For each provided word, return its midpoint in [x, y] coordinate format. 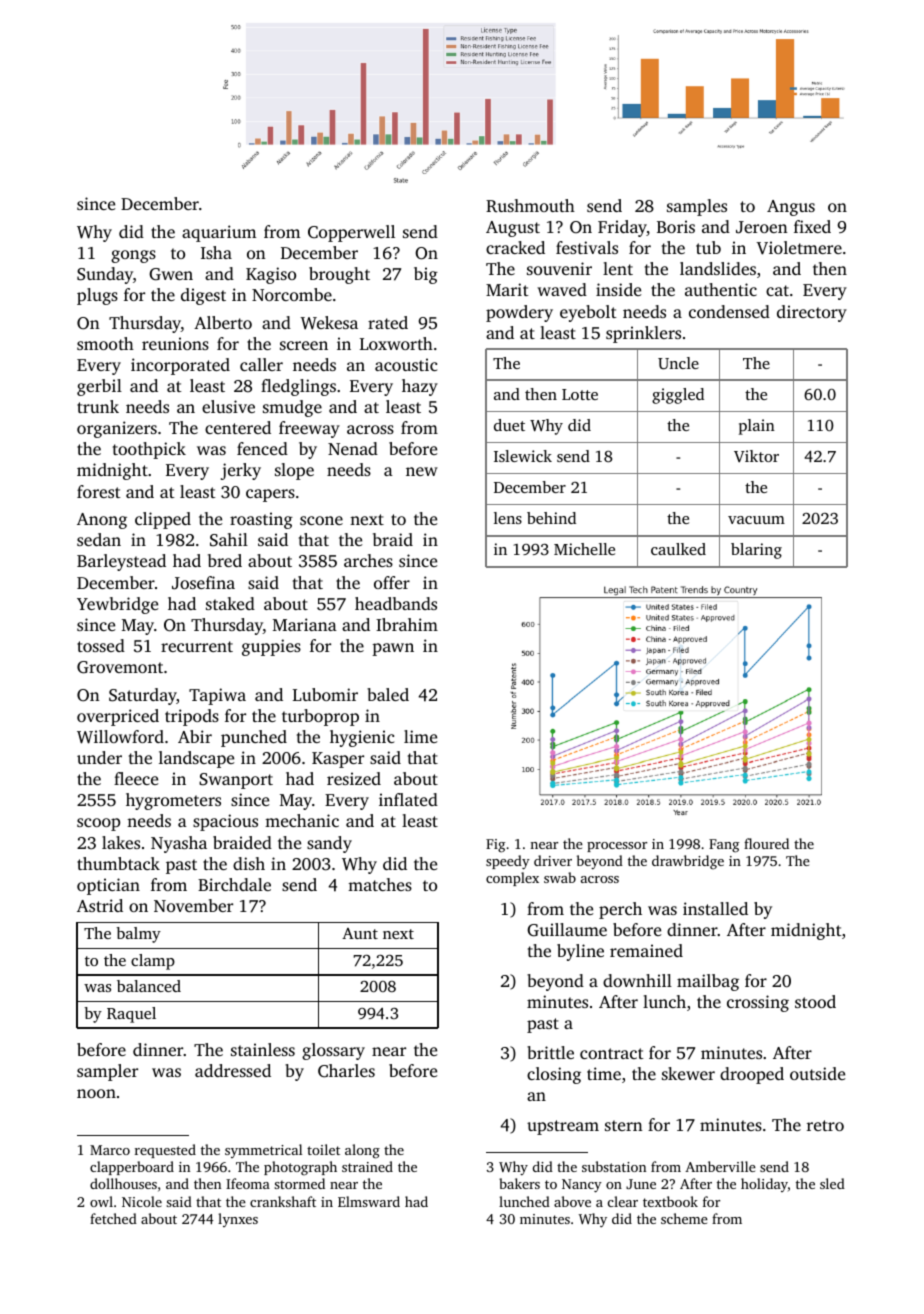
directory [812, 313]
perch [620, 910]
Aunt [360, 933]
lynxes [238, 1220]
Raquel [131, 1015]
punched [254, 738]
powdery [519, 313]
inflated [408, 799]
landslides [718, 268]
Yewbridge [117, 605]
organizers [117, 429]
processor [617, 847]
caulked [678, 549]
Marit [507, 289]
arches [368, 560]
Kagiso [271, 275]
